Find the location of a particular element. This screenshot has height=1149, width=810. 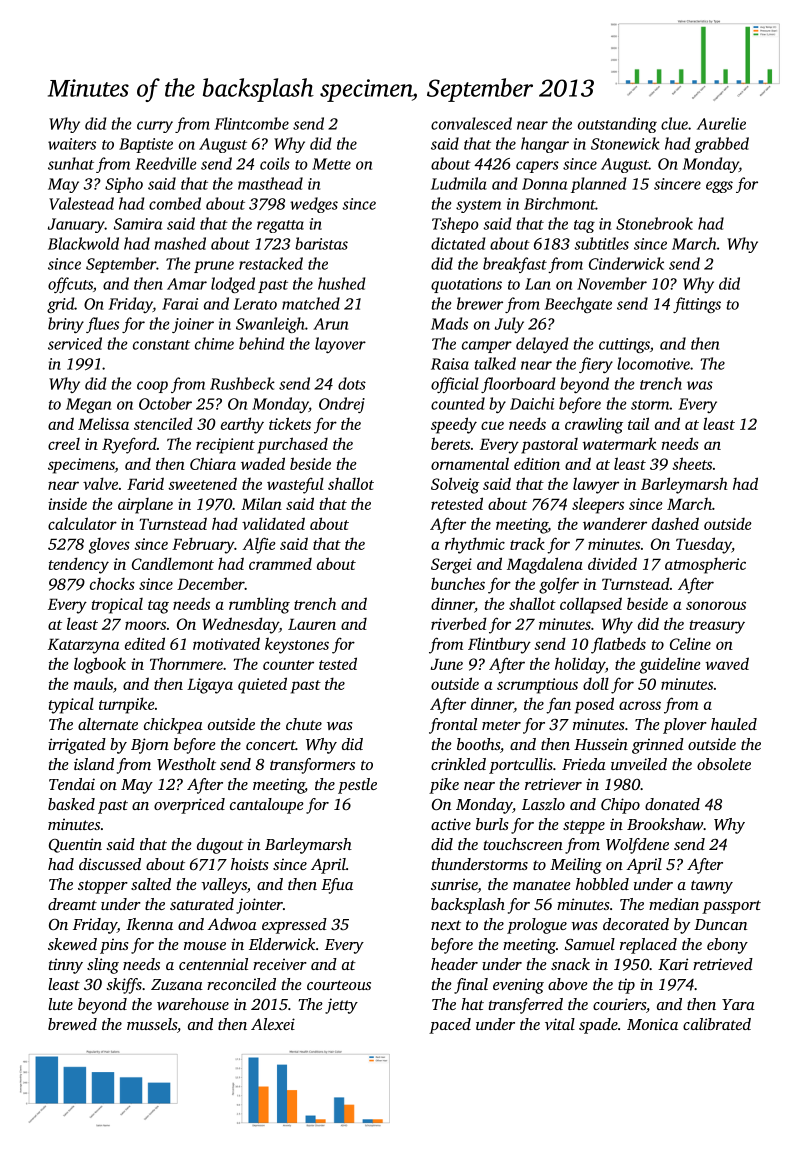

fittings is located at coordinates (697, 305).
